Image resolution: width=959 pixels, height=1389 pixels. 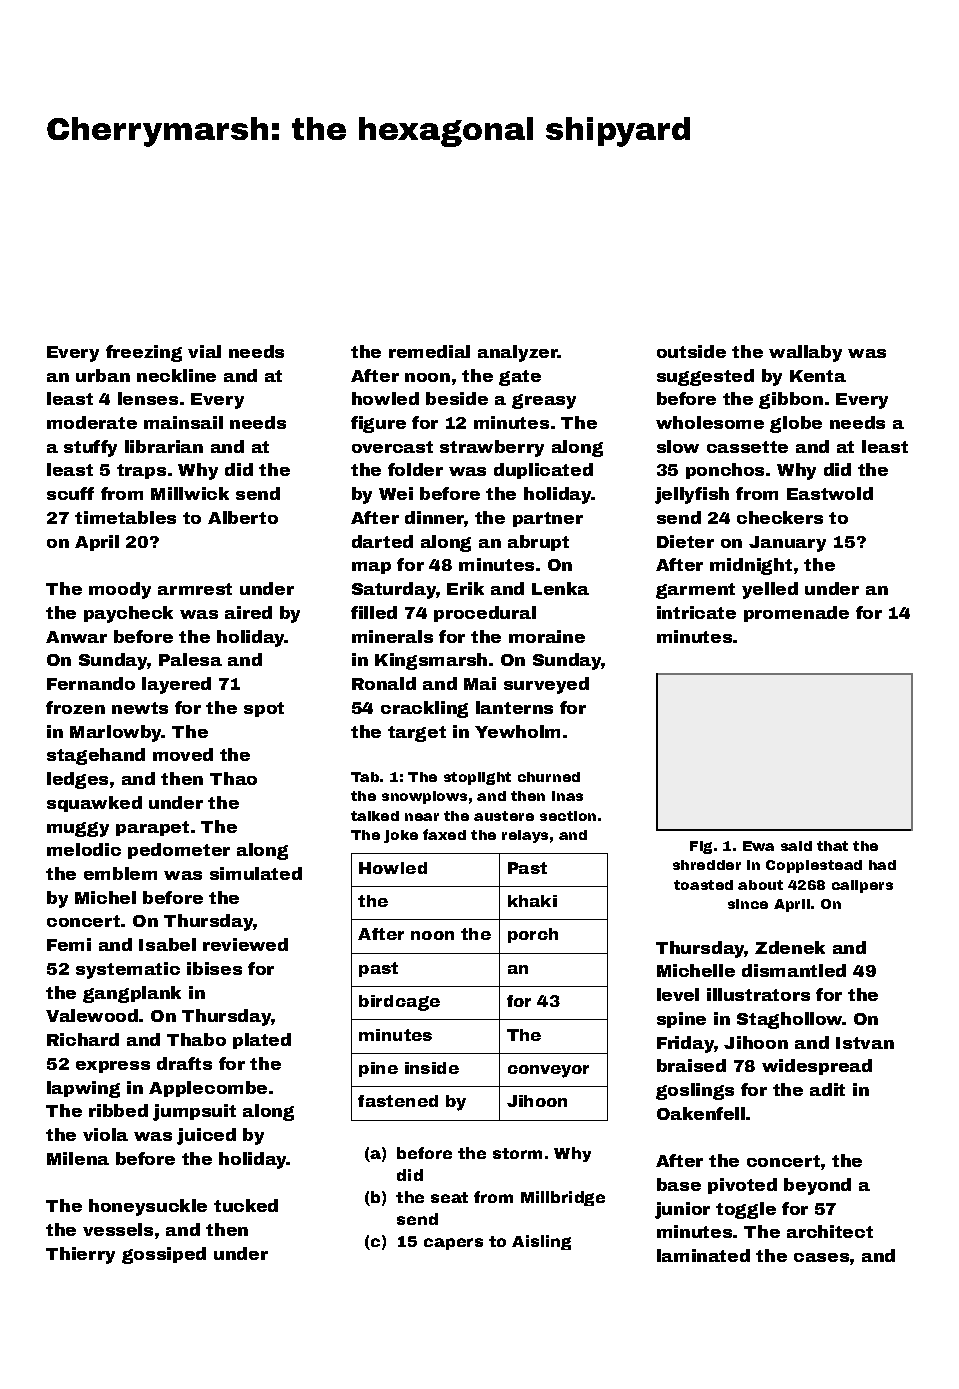 What do you see at coordinates (245, 944) in the image?
I see `reviewed` at bounding box center [245, 944].
